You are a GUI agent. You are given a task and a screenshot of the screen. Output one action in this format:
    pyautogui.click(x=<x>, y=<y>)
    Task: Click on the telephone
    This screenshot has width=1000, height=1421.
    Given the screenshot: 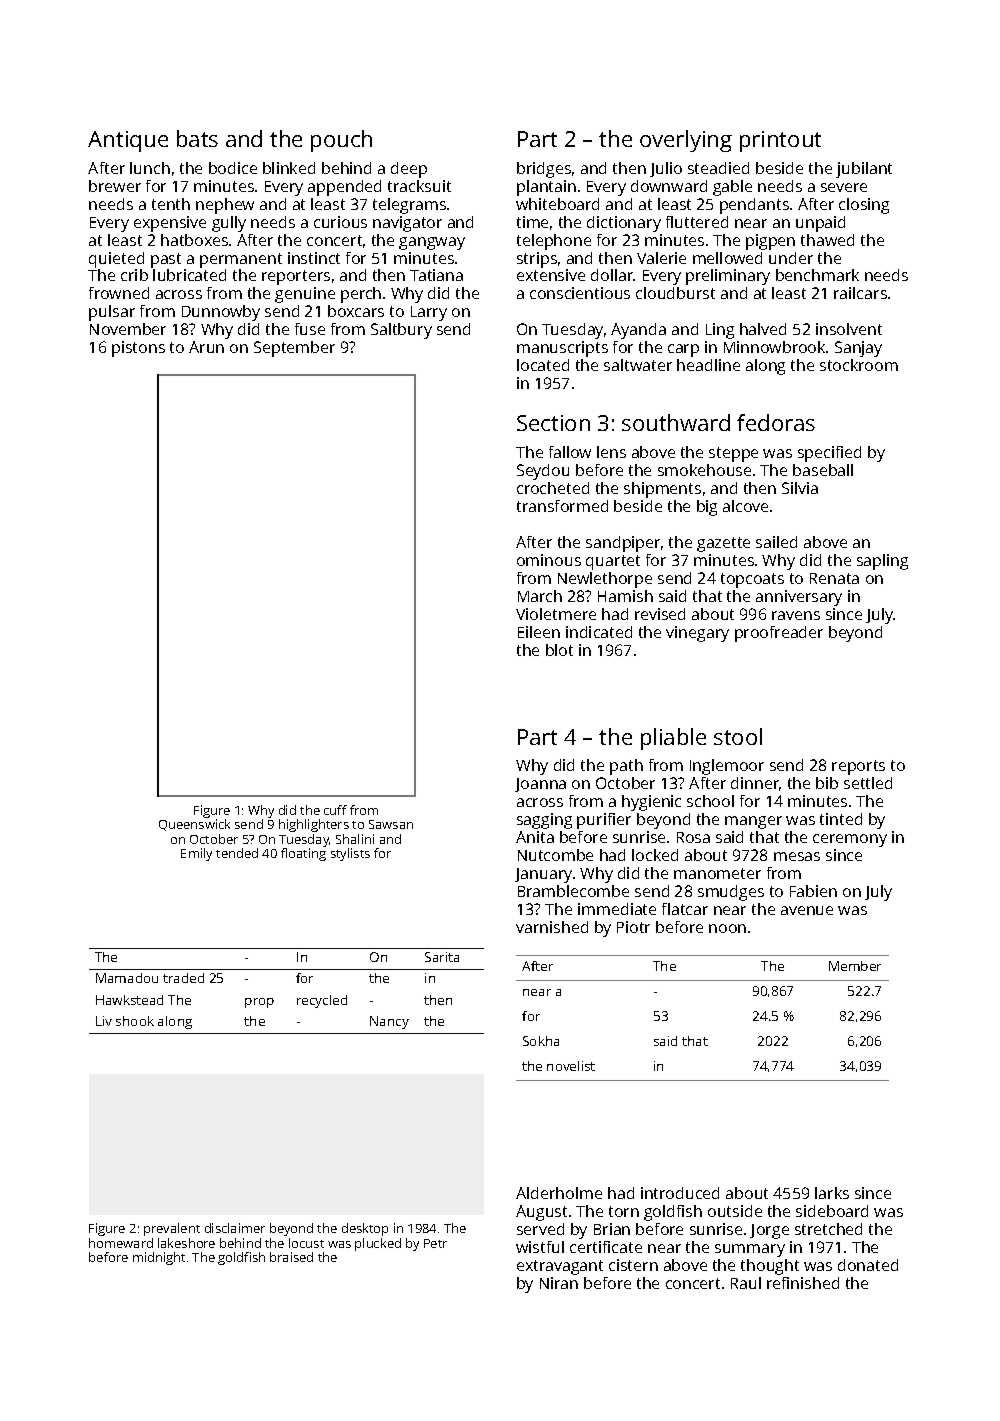 What is the action you would take?
    pyautogui.click(x=554, y=242)
